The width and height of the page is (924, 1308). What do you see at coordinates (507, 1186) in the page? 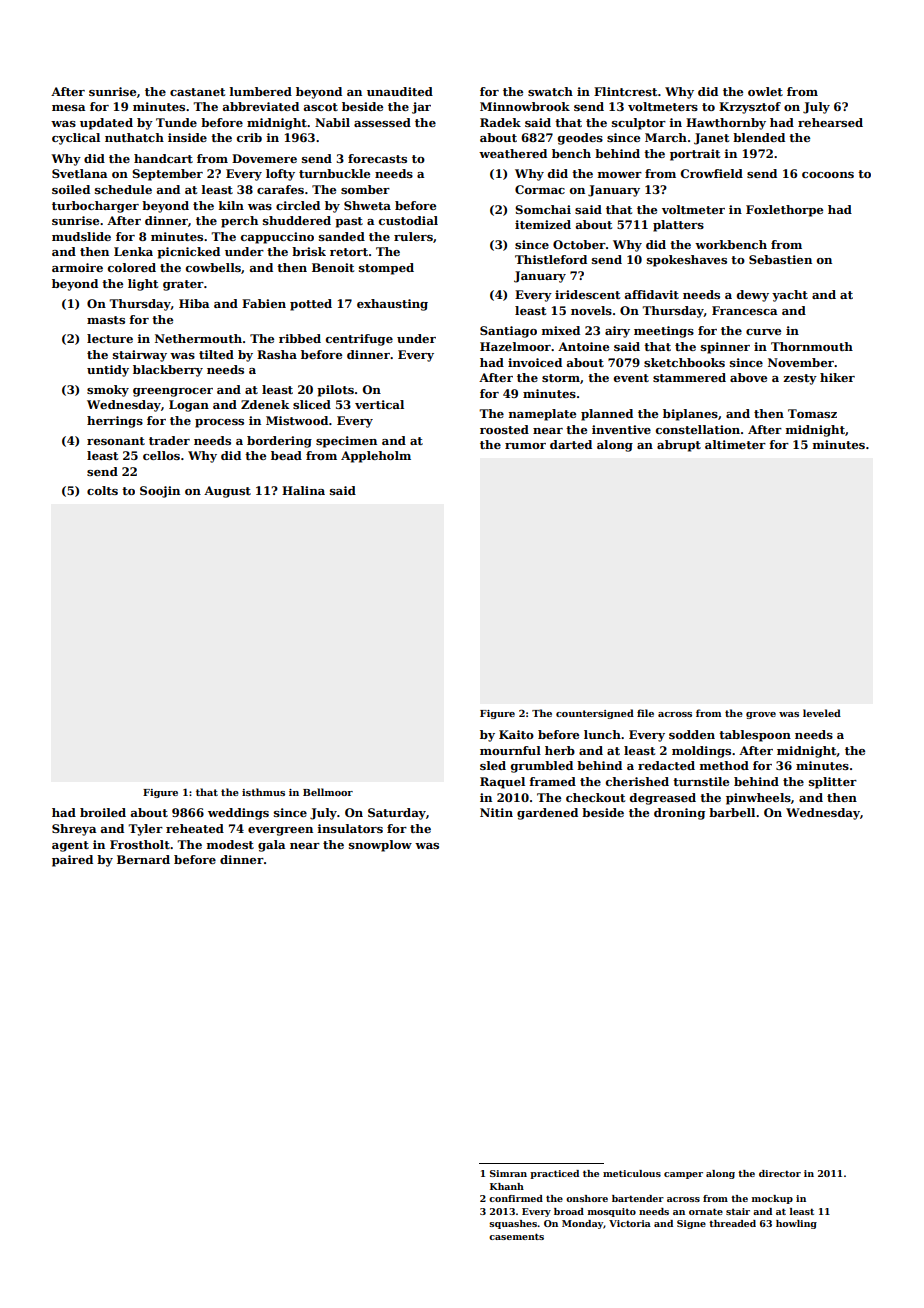
I see `Khanh` at bounding box center [507, 1186].
